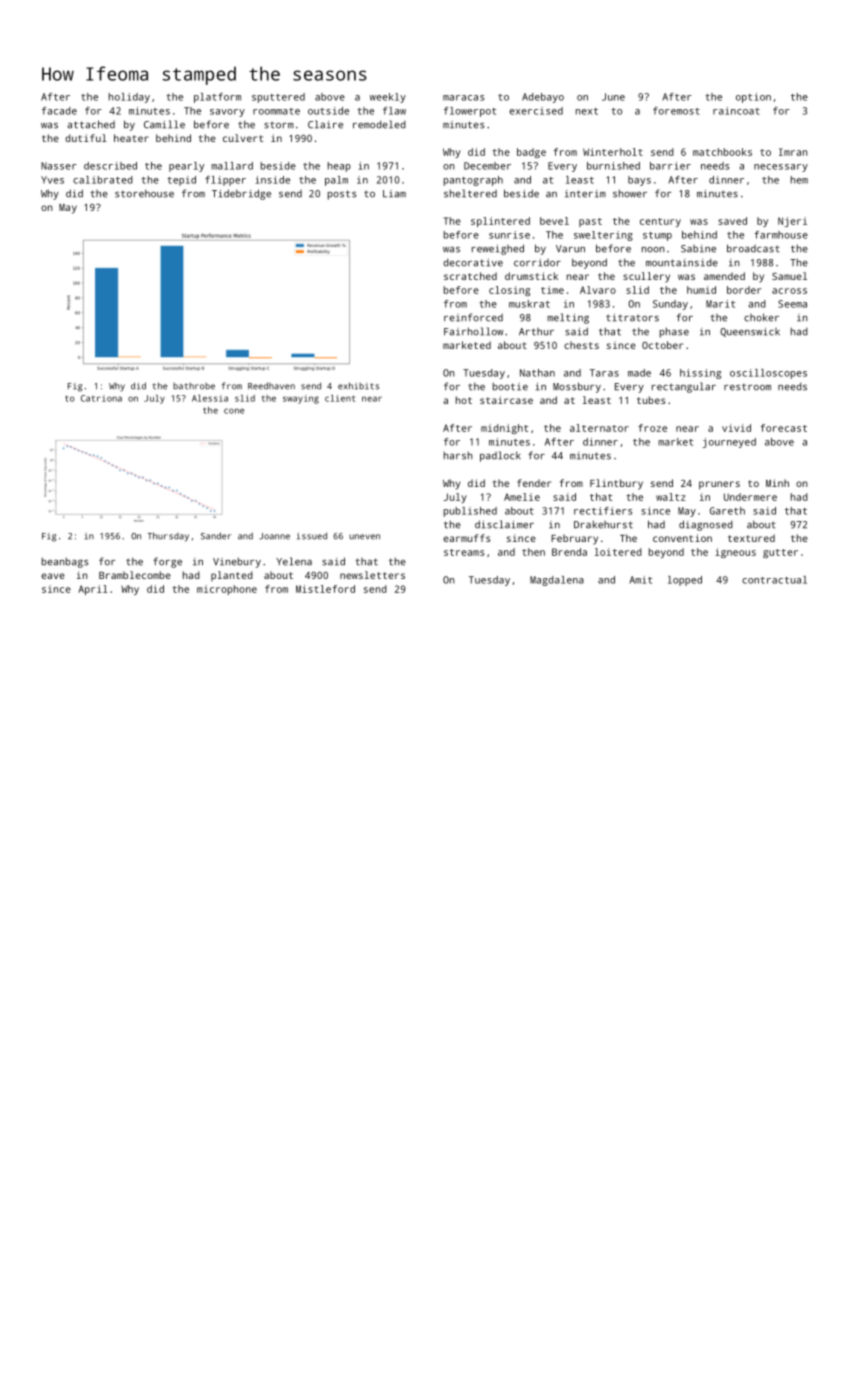  I want to click on bootie, so click(510, 386).
